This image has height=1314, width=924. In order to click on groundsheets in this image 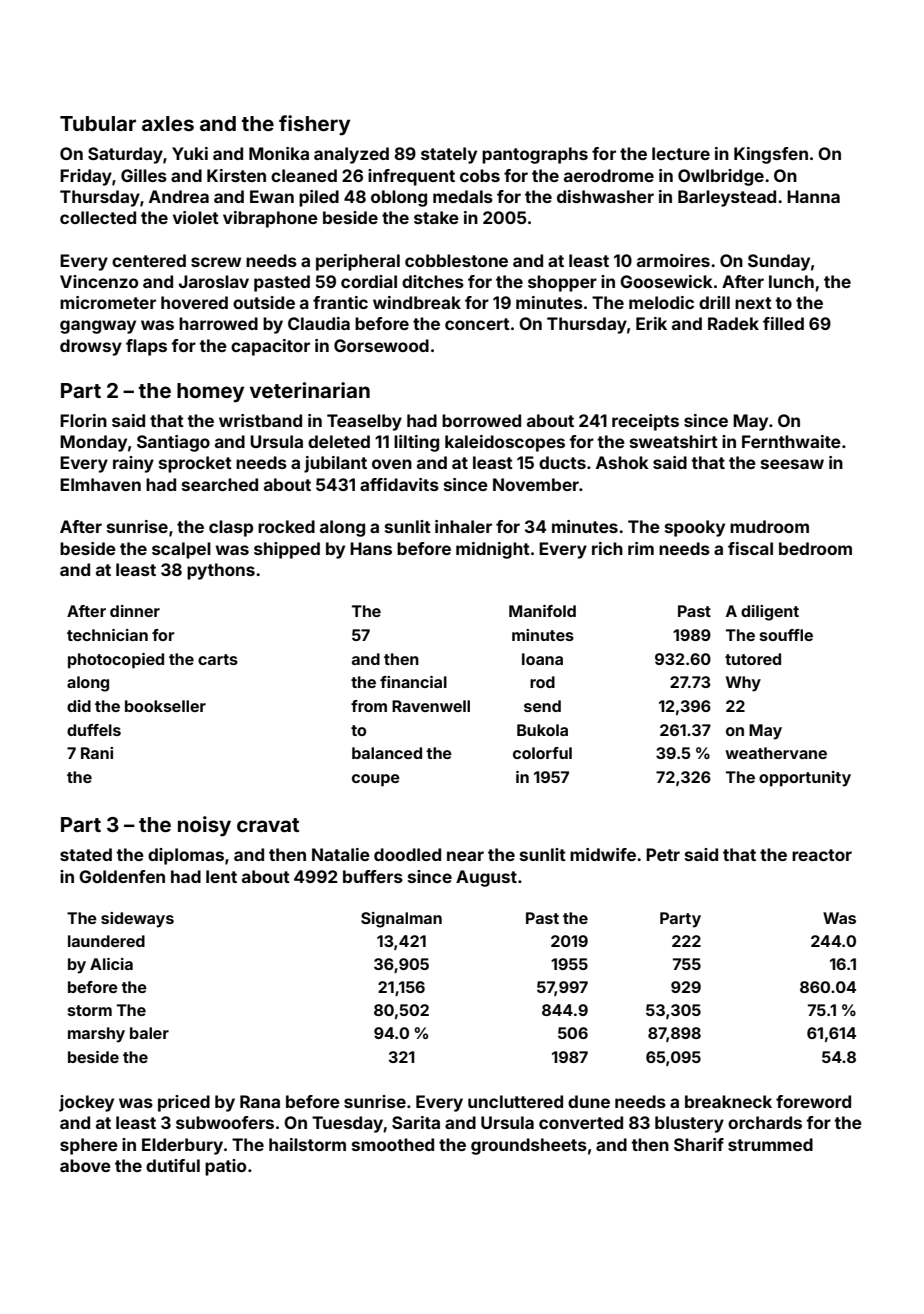, I will do `click(529, 1146)`.
